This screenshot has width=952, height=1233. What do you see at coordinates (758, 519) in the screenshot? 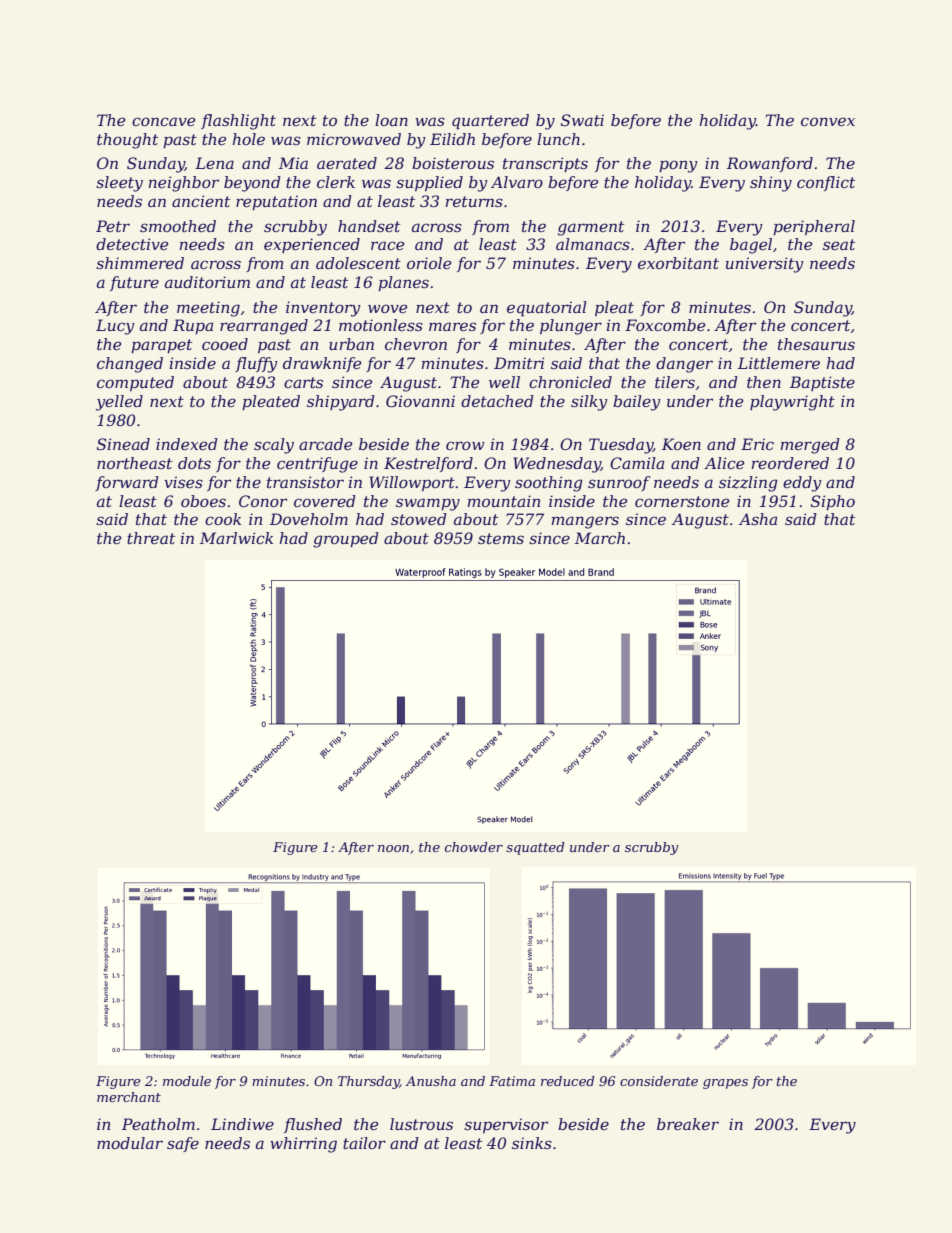
I see `Asha` at bounding box center [758, 519].
